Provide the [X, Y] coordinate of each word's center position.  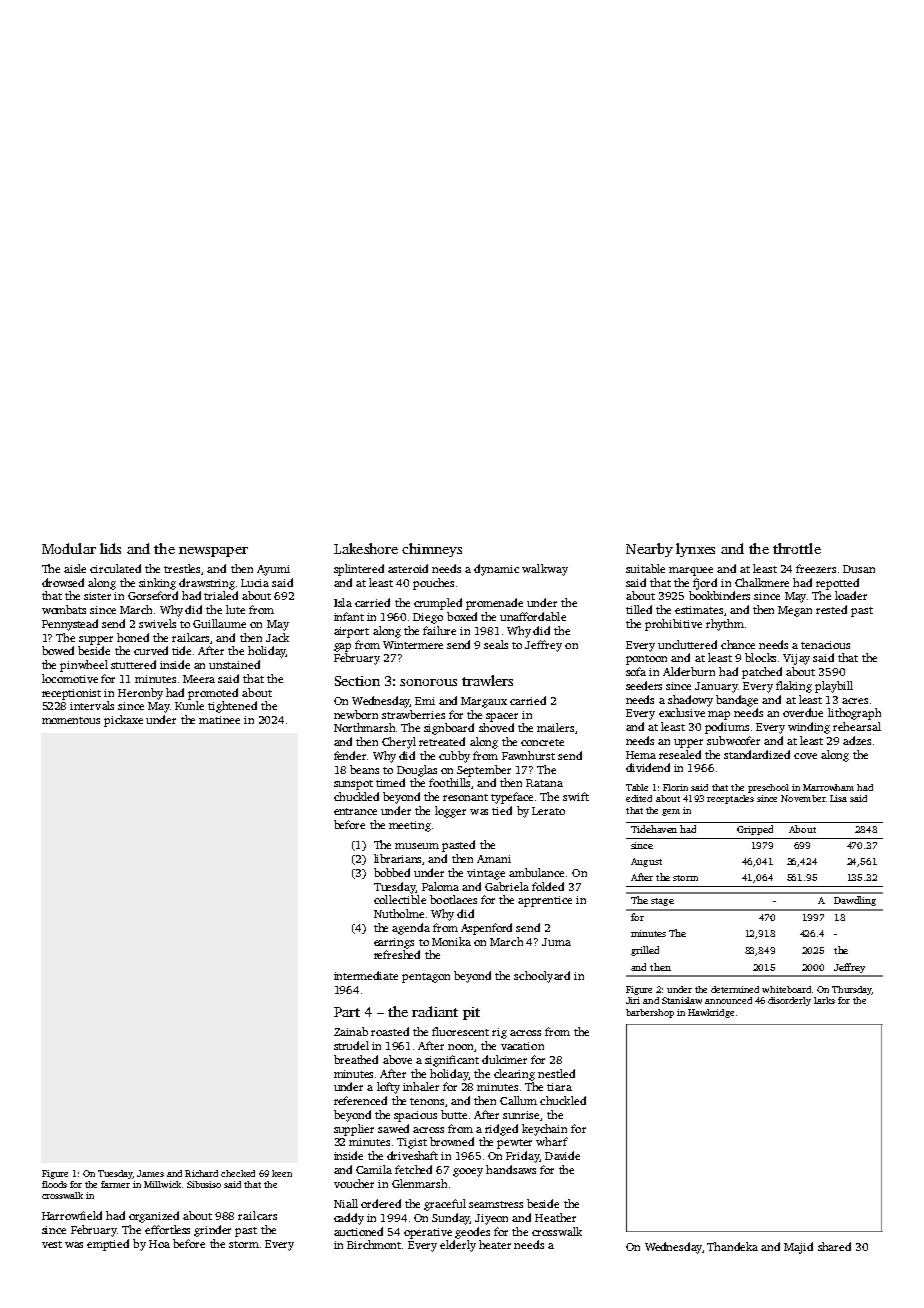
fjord [705, 584]
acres [855, 701]
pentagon [426, 978]
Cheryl [399, 743]
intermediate [366, 975]
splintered [359, 570]
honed [133, 637]
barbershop [650, 1013]
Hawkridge [711, 1013]
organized [154, 1217]
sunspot [353, 785]
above [397, 1059]
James [150, 1173]
